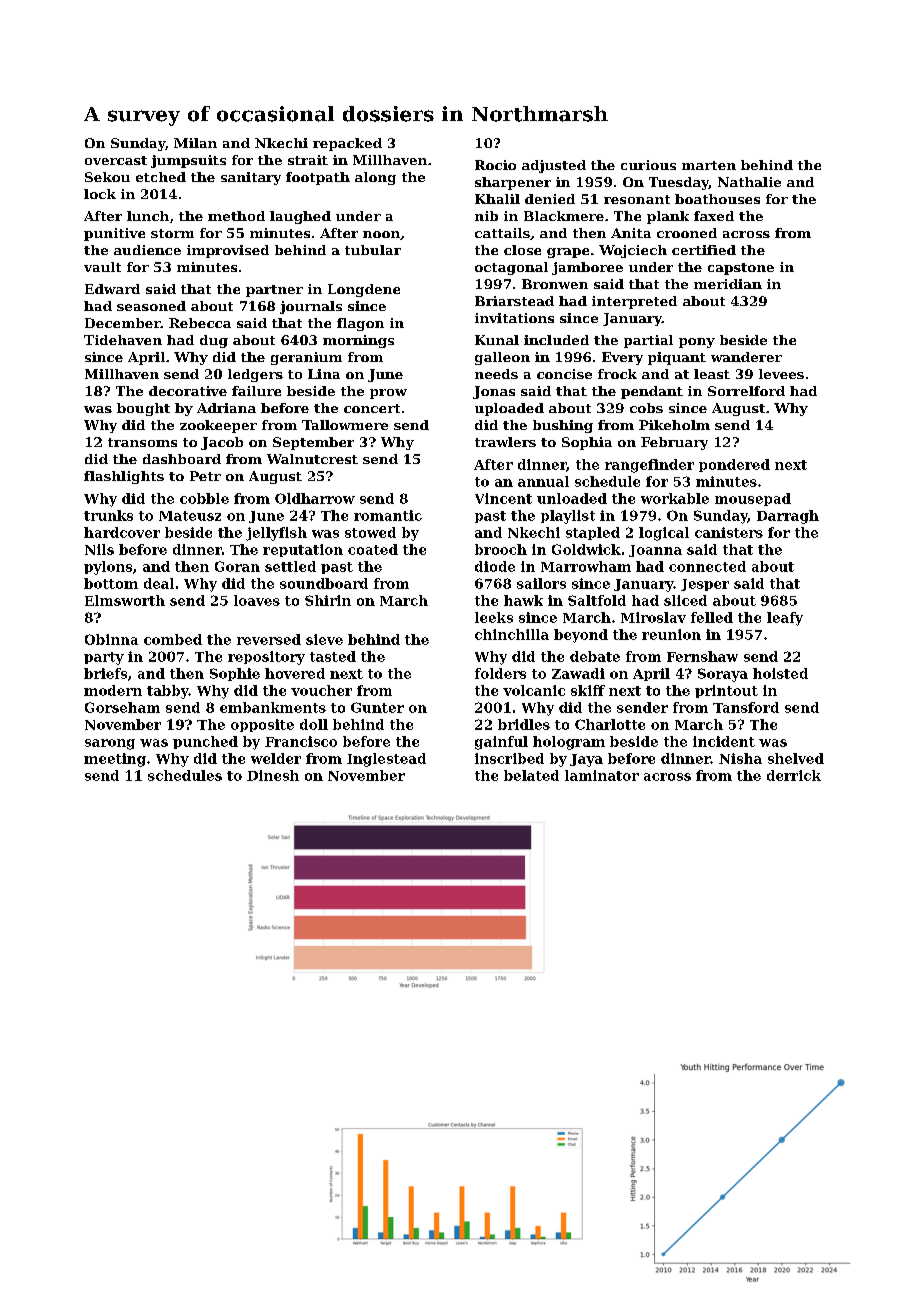 The width and height of the image is (908, 1316). Describe the element at coordinates (554, 166) in the image. I see `adjusted` at that location.
